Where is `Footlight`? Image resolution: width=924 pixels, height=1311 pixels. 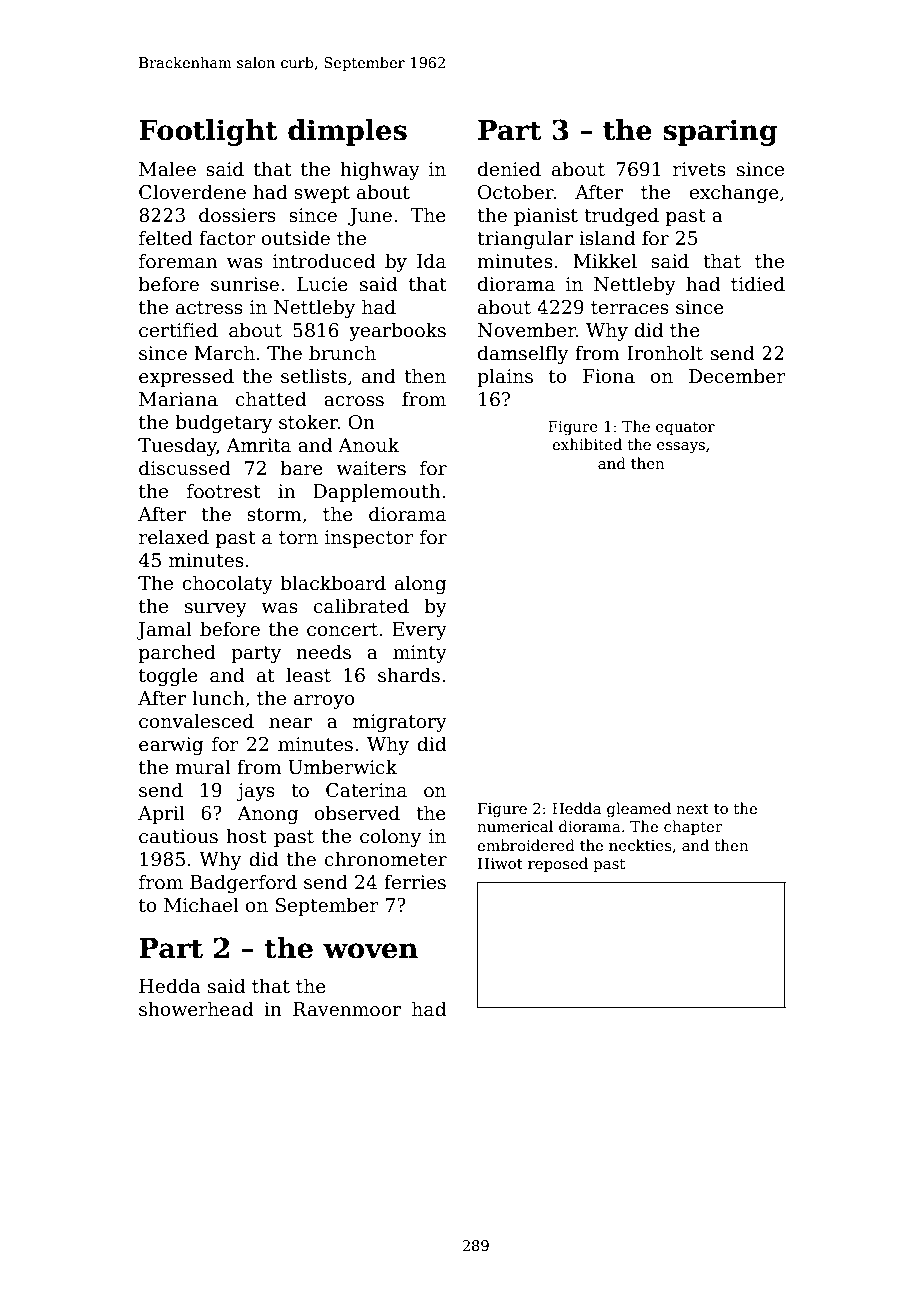 Footlight is located at coordinates (208, 132).
